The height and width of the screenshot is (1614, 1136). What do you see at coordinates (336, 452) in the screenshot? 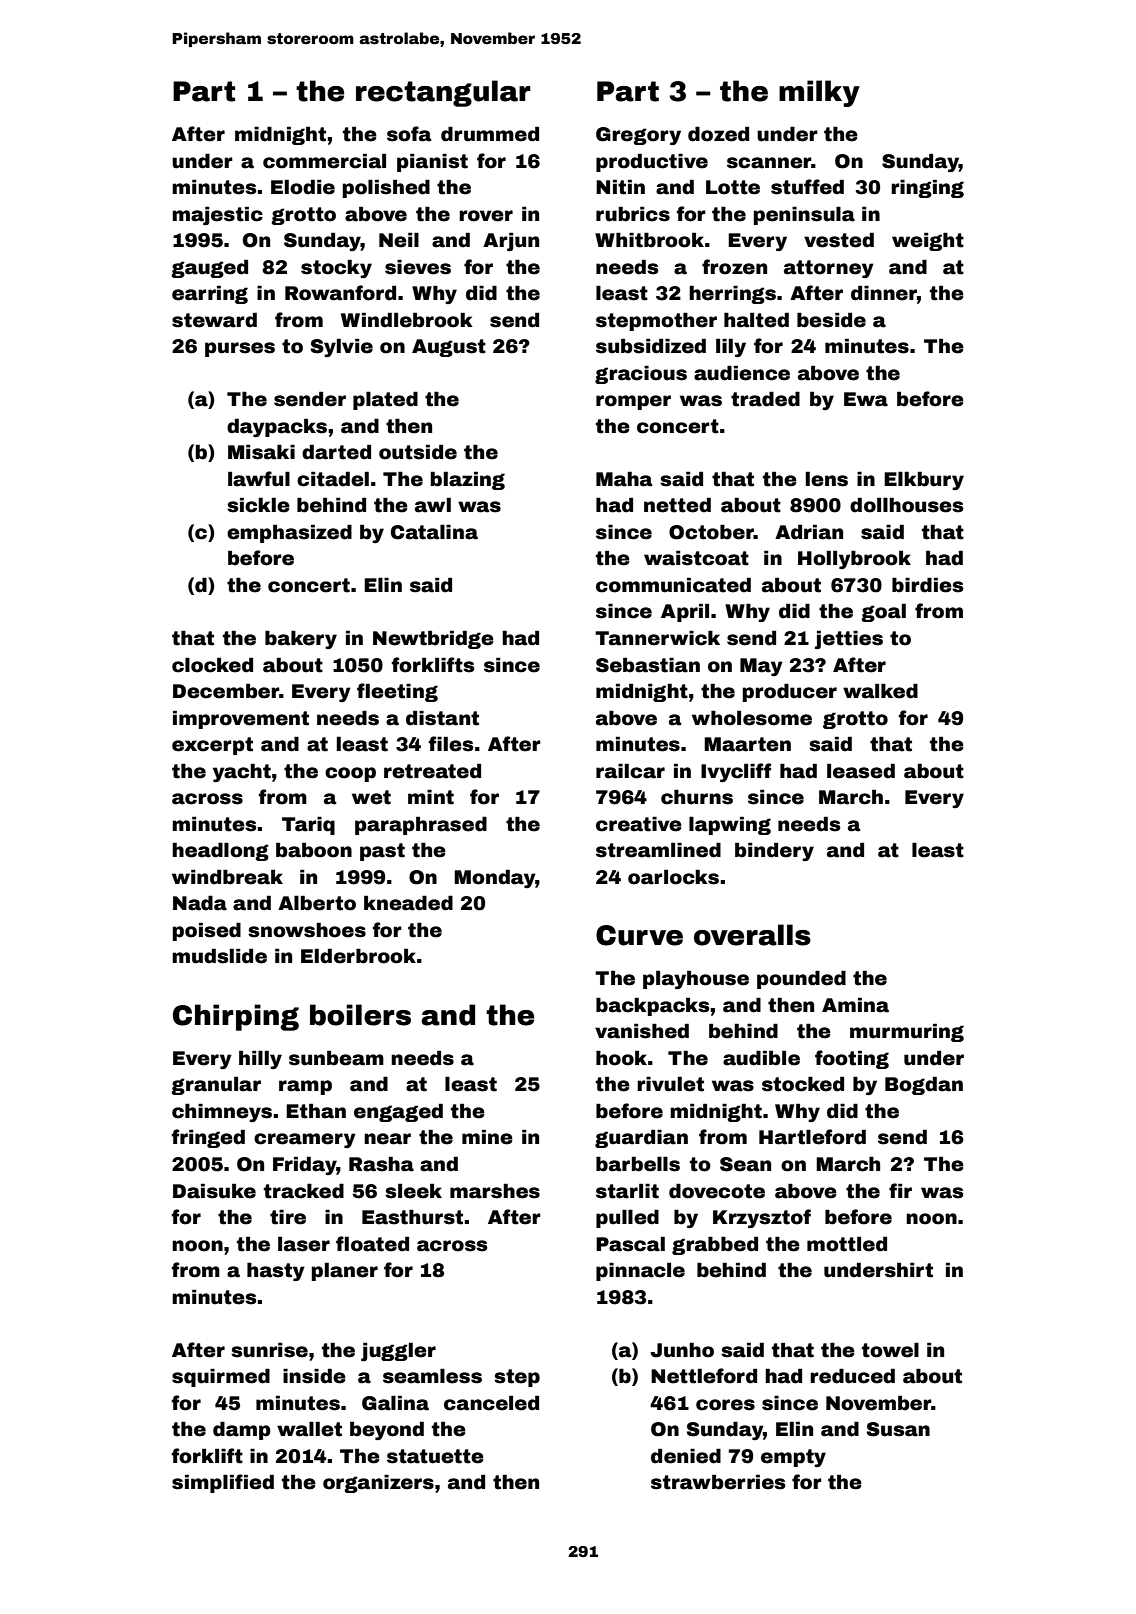
I see `darted` at bounding box center [336, 452].
